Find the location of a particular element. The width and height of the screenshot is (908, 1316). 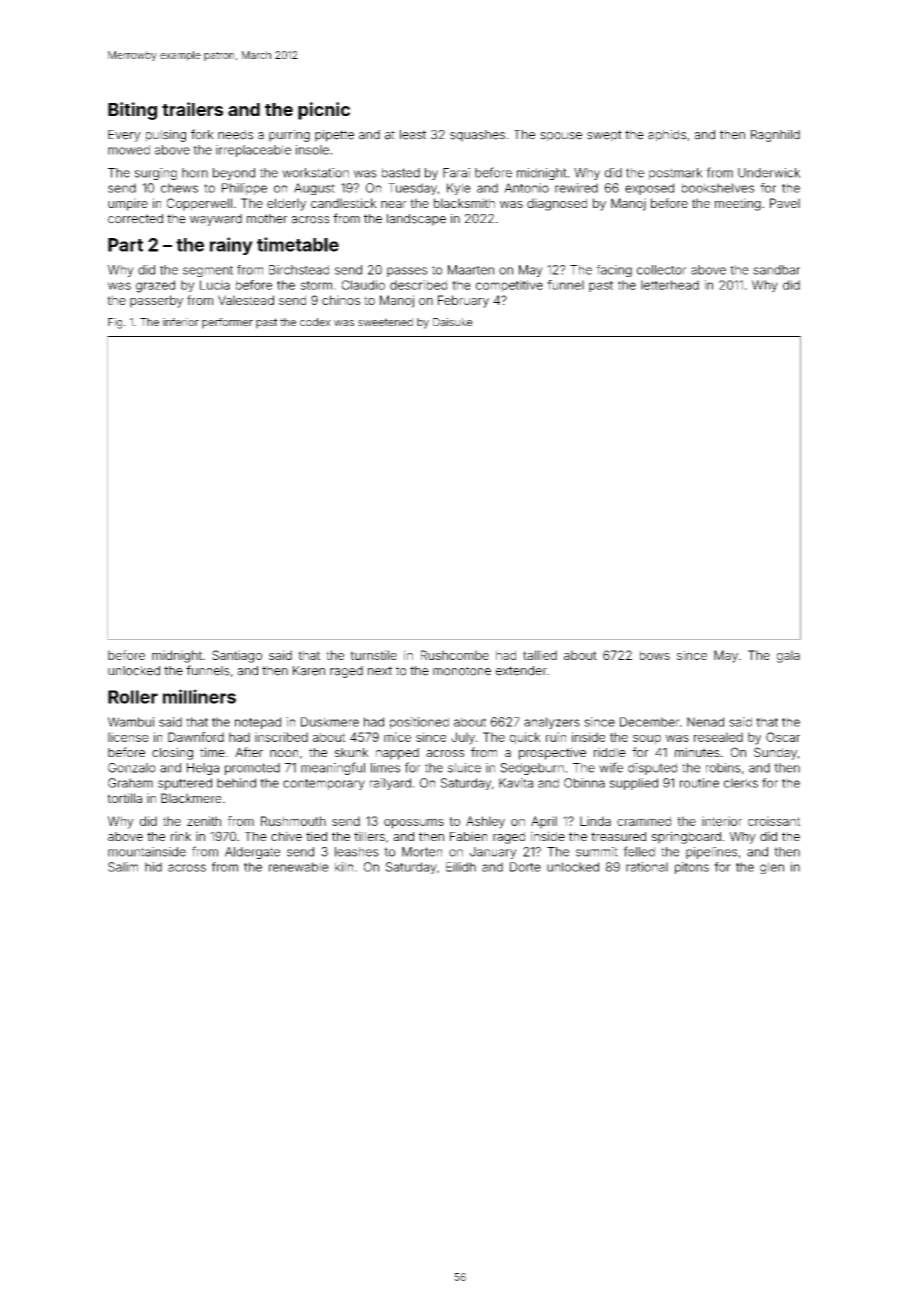

competitive is located at coordinates (509, 286).
